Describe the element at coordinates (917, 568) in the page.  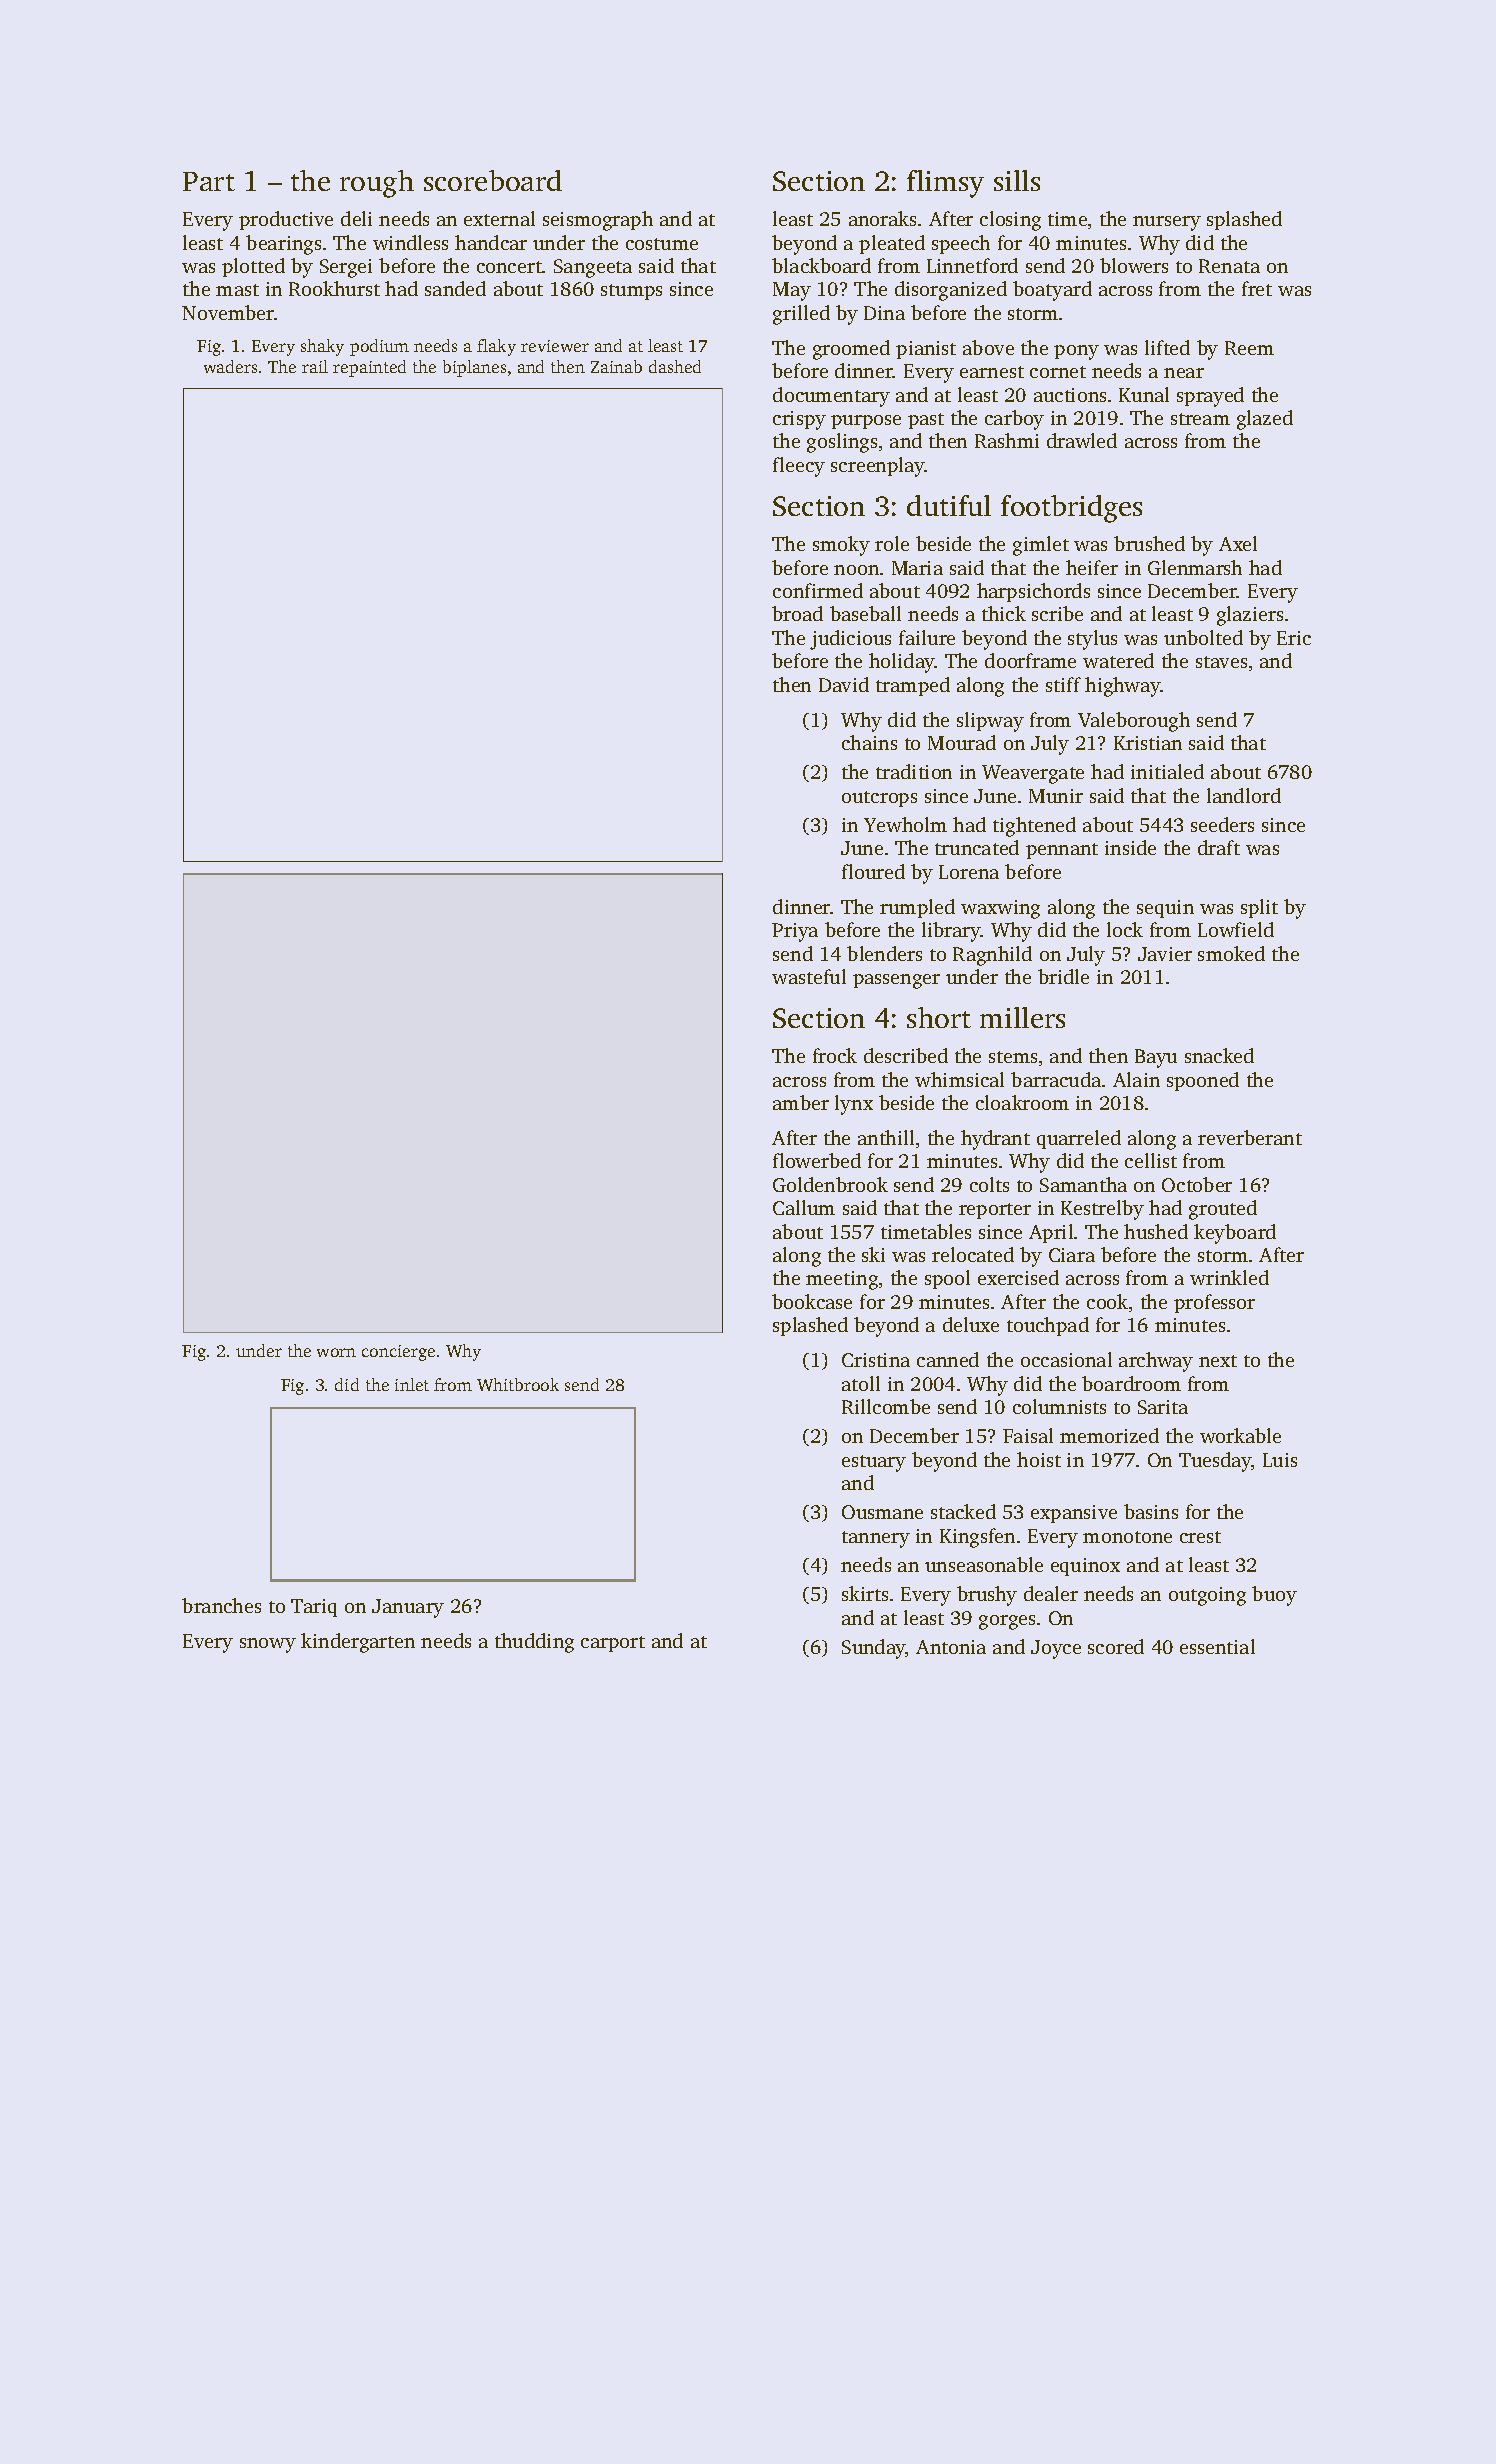
I see `Maria` at that location.
